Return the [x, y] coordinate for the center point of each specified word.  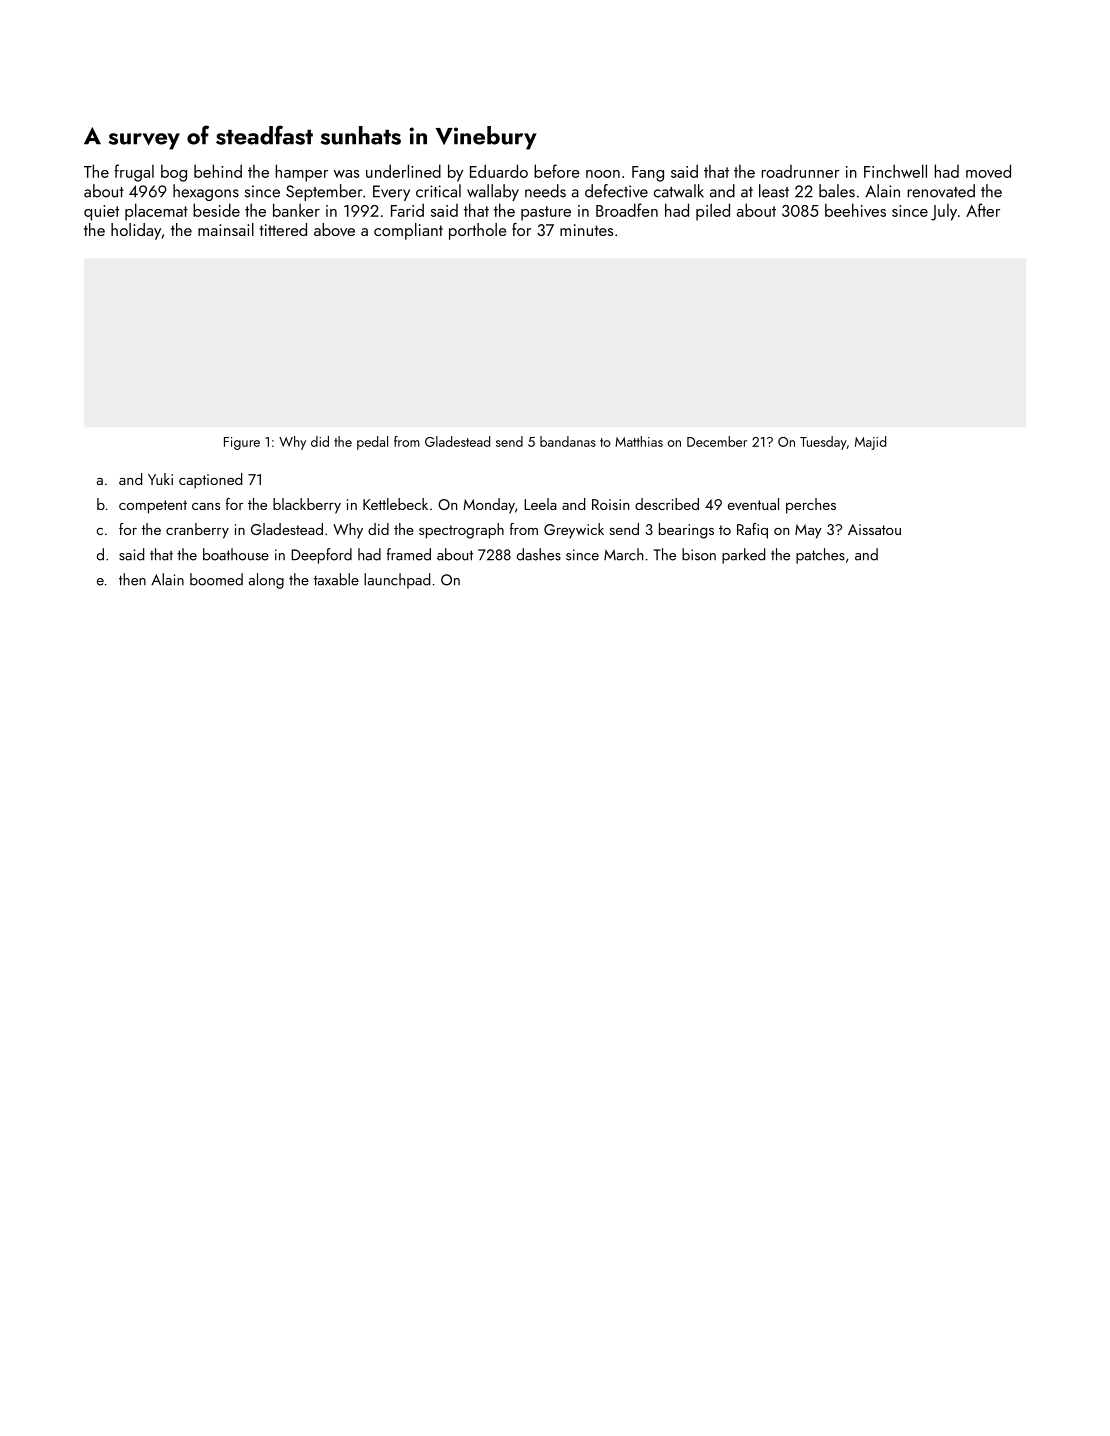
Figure [242, 443]
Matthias [639, 441]
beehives [855, 210]
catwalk [679, 191]
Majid [870, 443]
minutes [586, 230]
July [944, 212]
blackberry [307, 506]
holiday [136, 231]
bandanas [568, 441]
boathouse [236, 554]
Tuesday [823, 443]
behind [218, 171]
